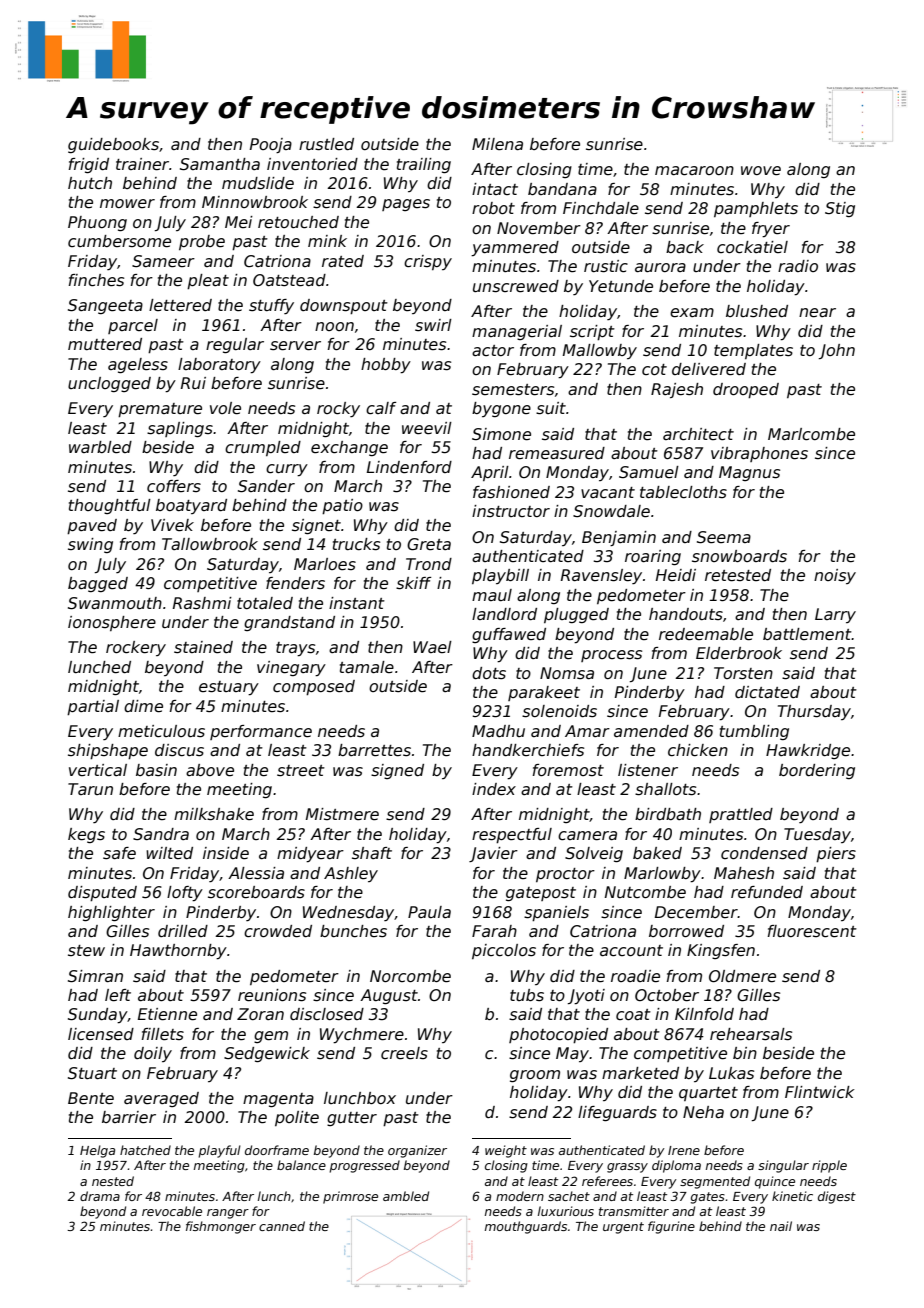  What do you see at coordinates (93, 707) in the page?
I see `partial` at bounding box center [93, 707].
